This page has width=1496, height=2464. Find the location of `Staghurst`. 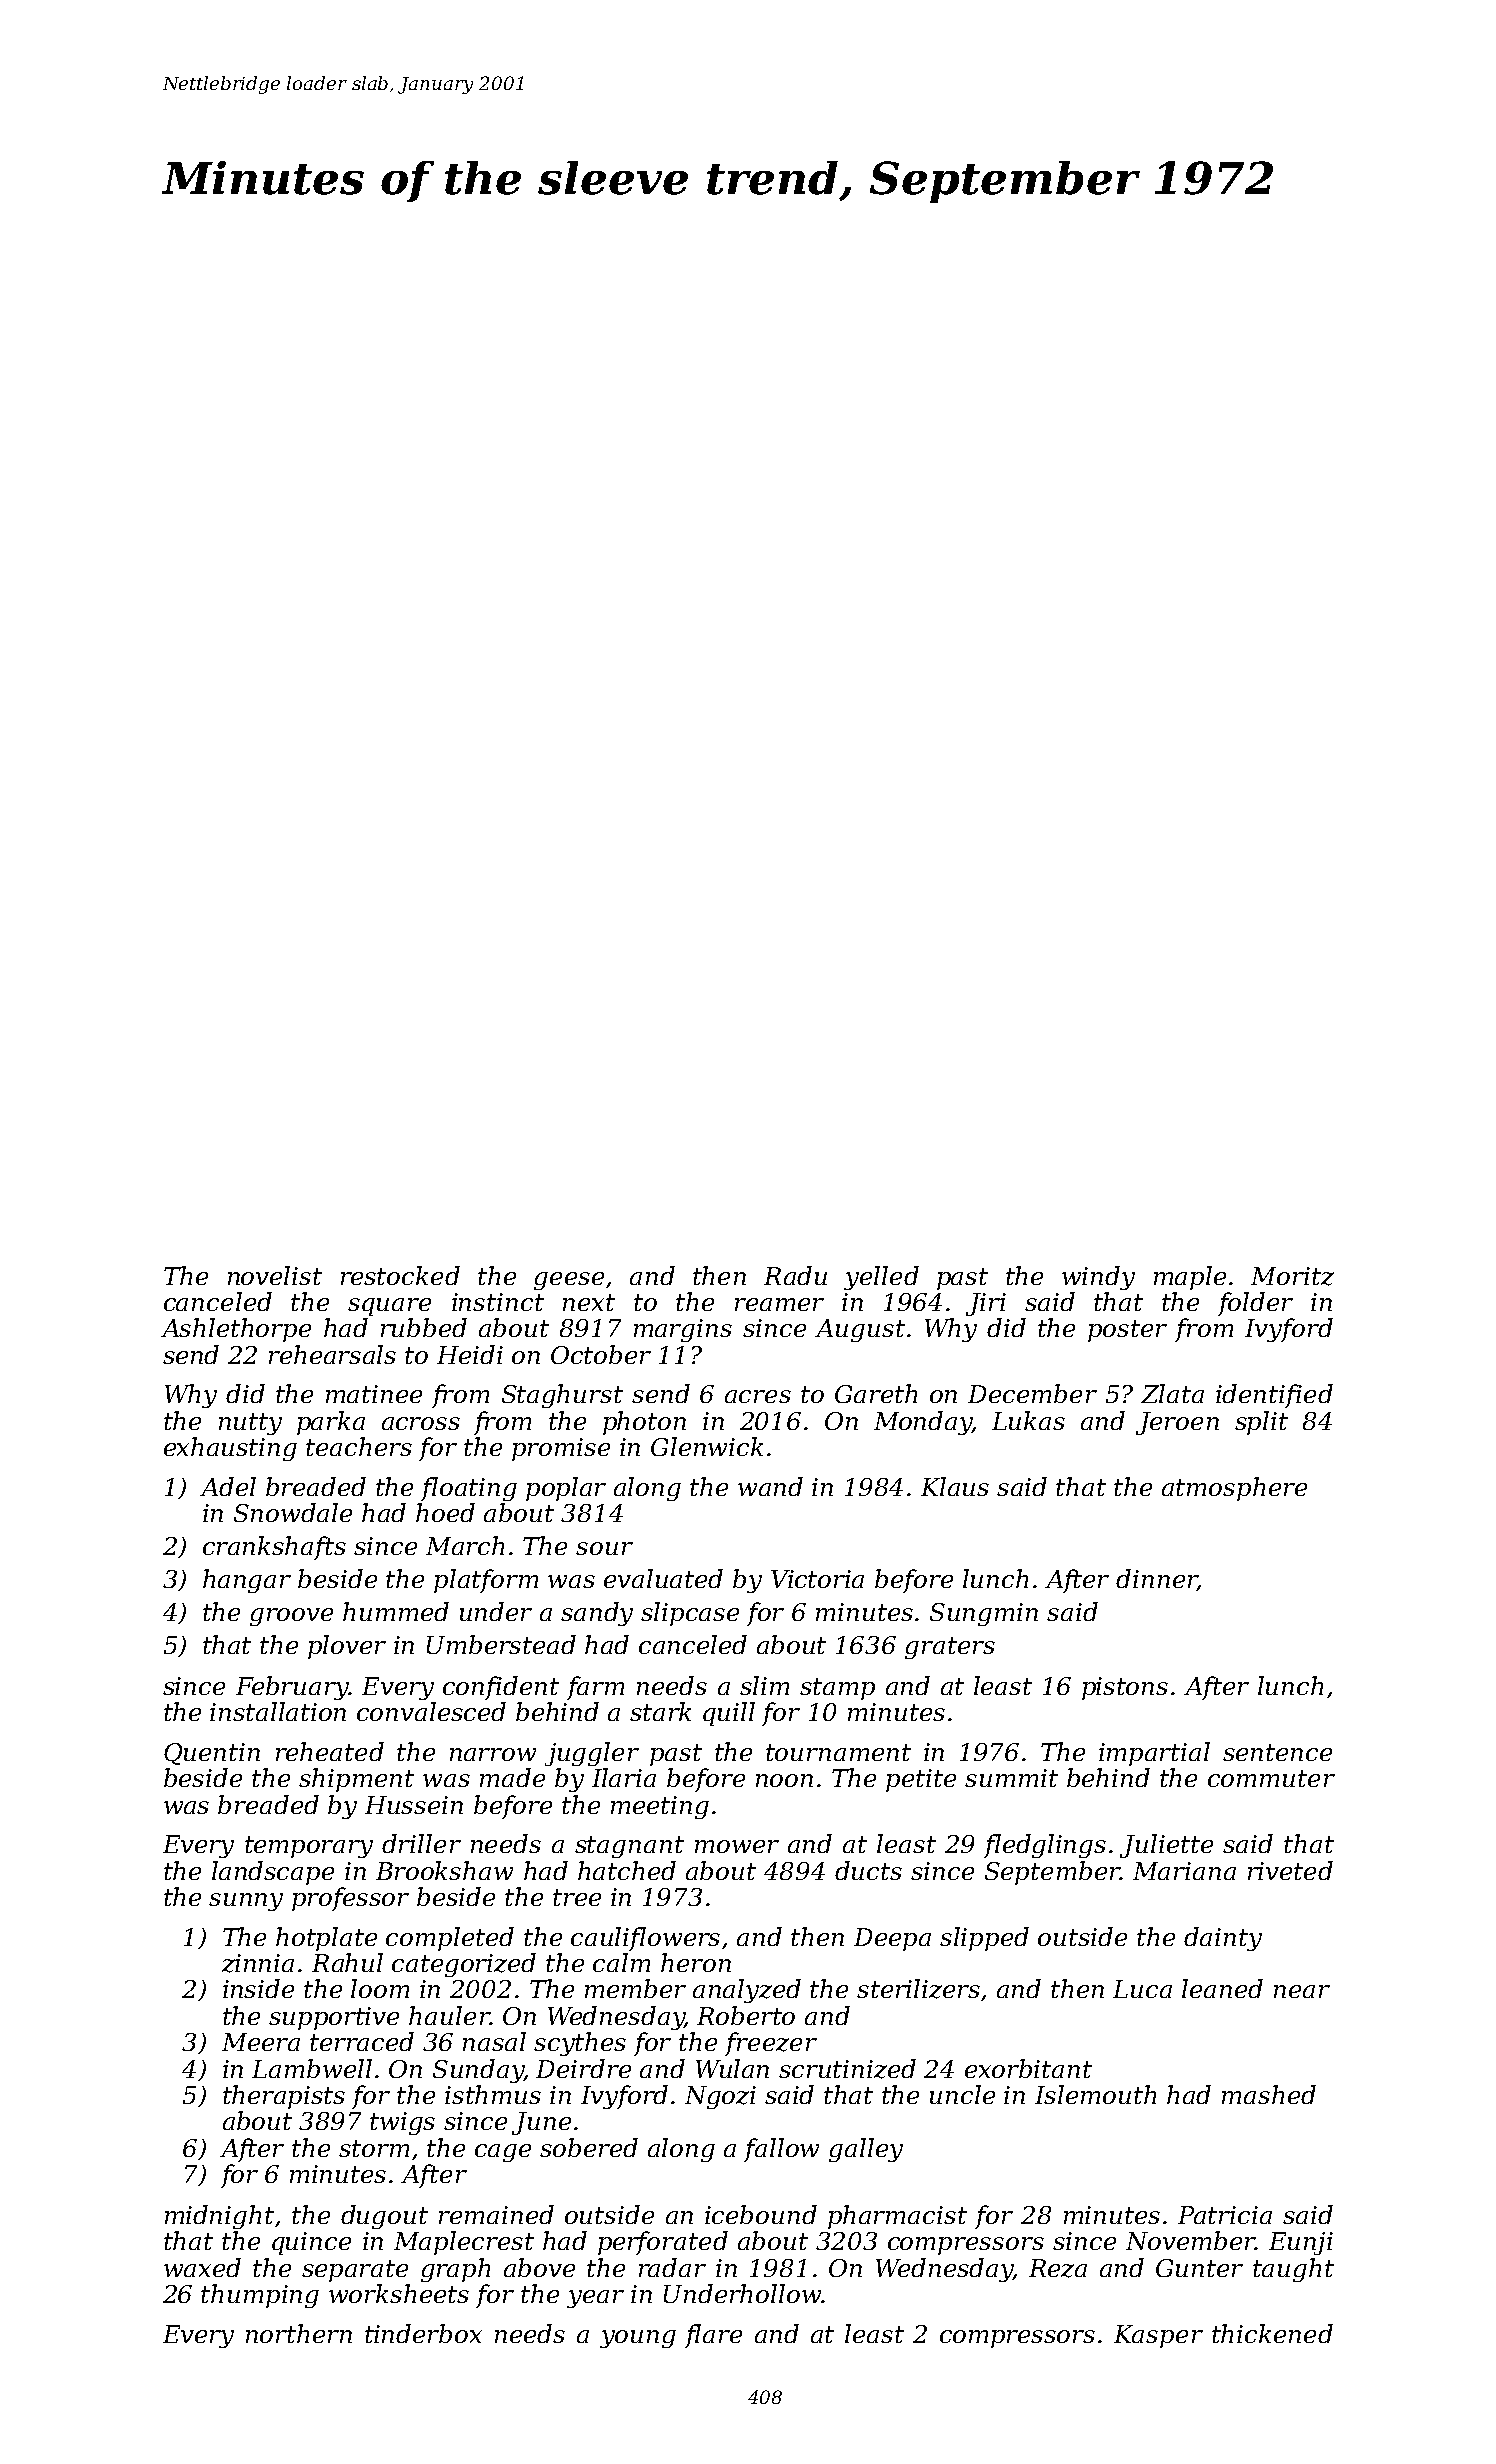

Staghurst is located at coordinates (562, 1396).
